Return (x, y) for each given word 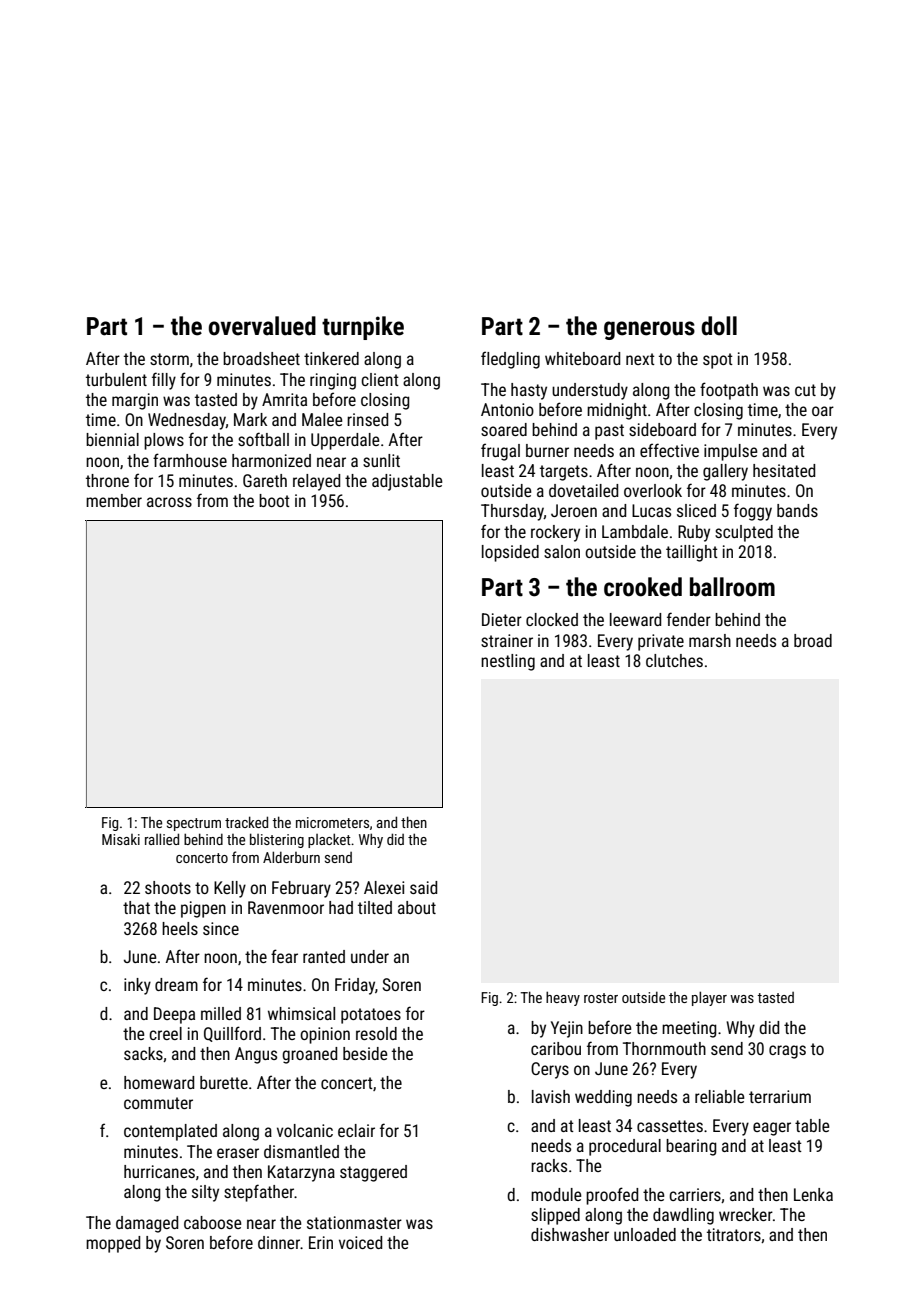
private (661, 642)
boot (274, 500)
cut (805, 390)
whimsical (301, 1013)
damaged (147, 1224)
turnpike (363, 328)
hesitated (784, 470)
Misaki (121, 839)
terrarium (780, 1096)
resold (376, 1033)
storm (169, 359)
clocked (552, 619)
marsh (710, 640)
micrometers (332, 822)
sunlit (381, 460)
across (169, 502)
